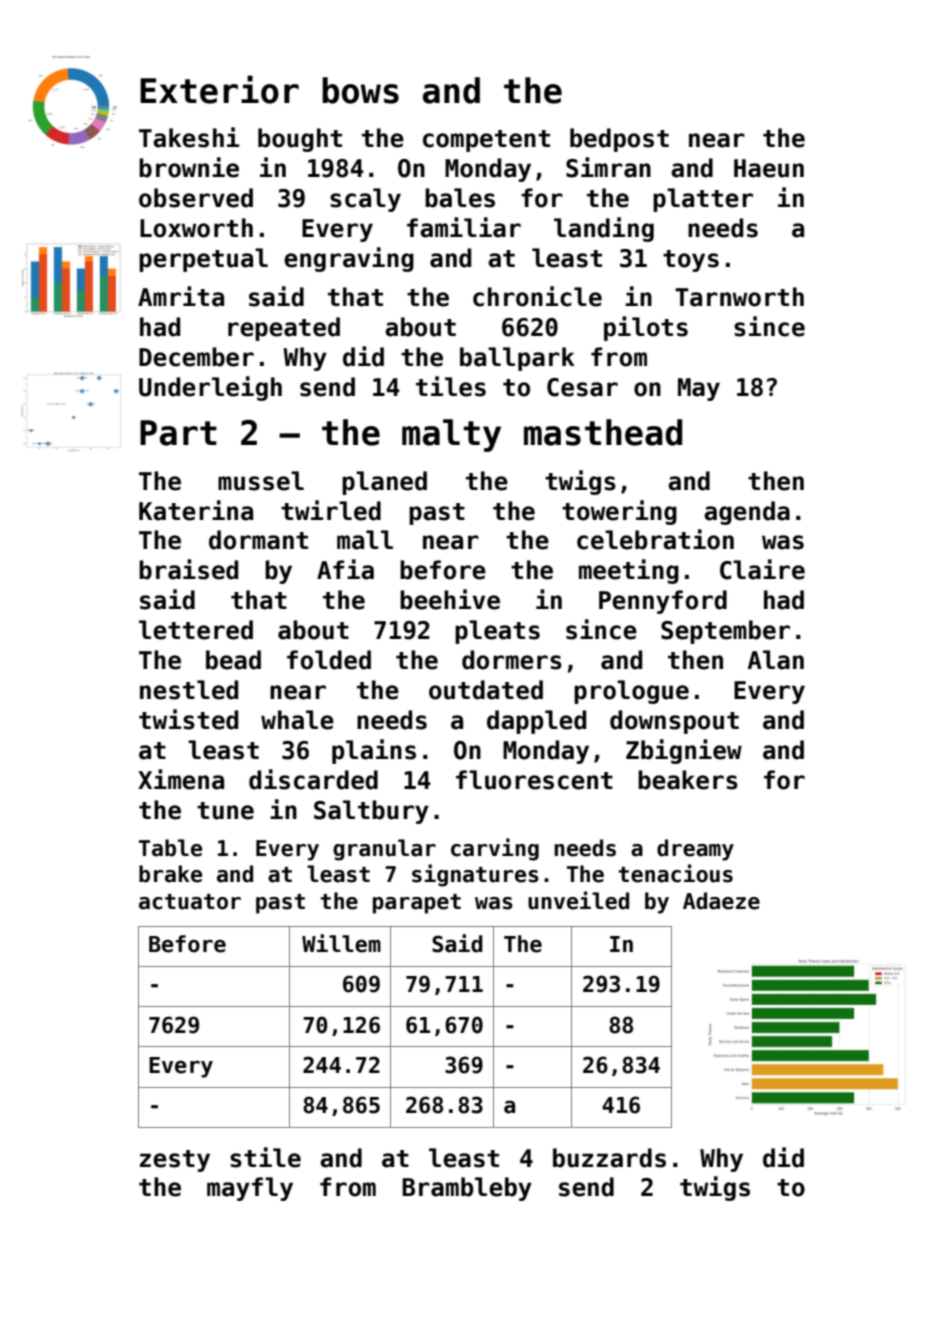 The image size is (944, 1339). What do you see at coordinates (486, 141) in the screenshot?
I see `competent` at bounding box center [486, 141].
